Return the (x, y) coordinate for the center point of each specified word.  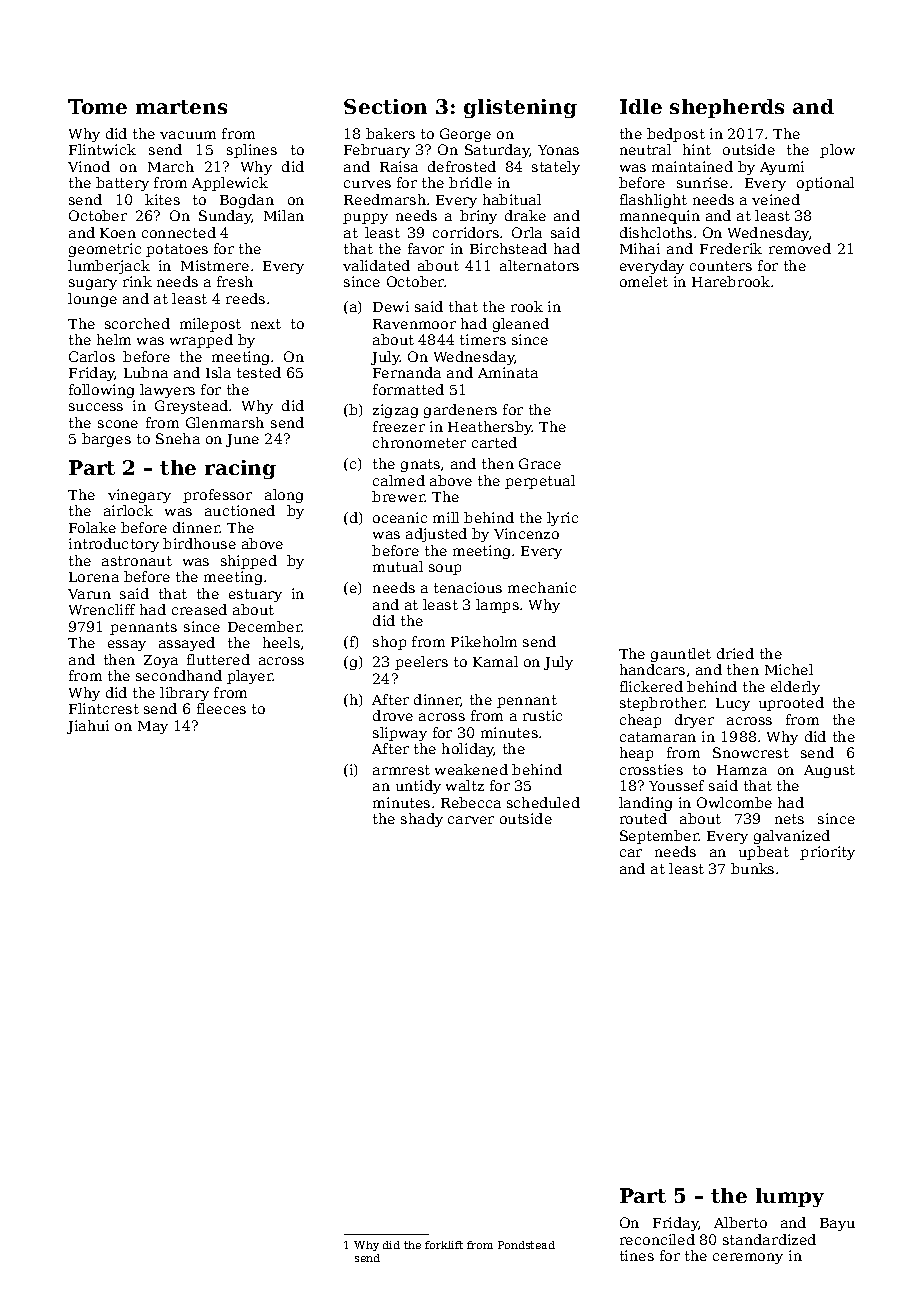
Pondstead (526, 1245)
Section (385, 106)
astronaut (137, 561)
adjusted (436, 535)
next (266, 324)
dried (735, 653)
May (153, 727)
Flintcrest (104, 708)
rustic (542, 715)
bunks (752, 868)
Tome (97, 106)
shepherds (727, 108)
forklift (444, 1245)
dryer (694, 721)
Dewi (391, 306)
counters (721, 266)
